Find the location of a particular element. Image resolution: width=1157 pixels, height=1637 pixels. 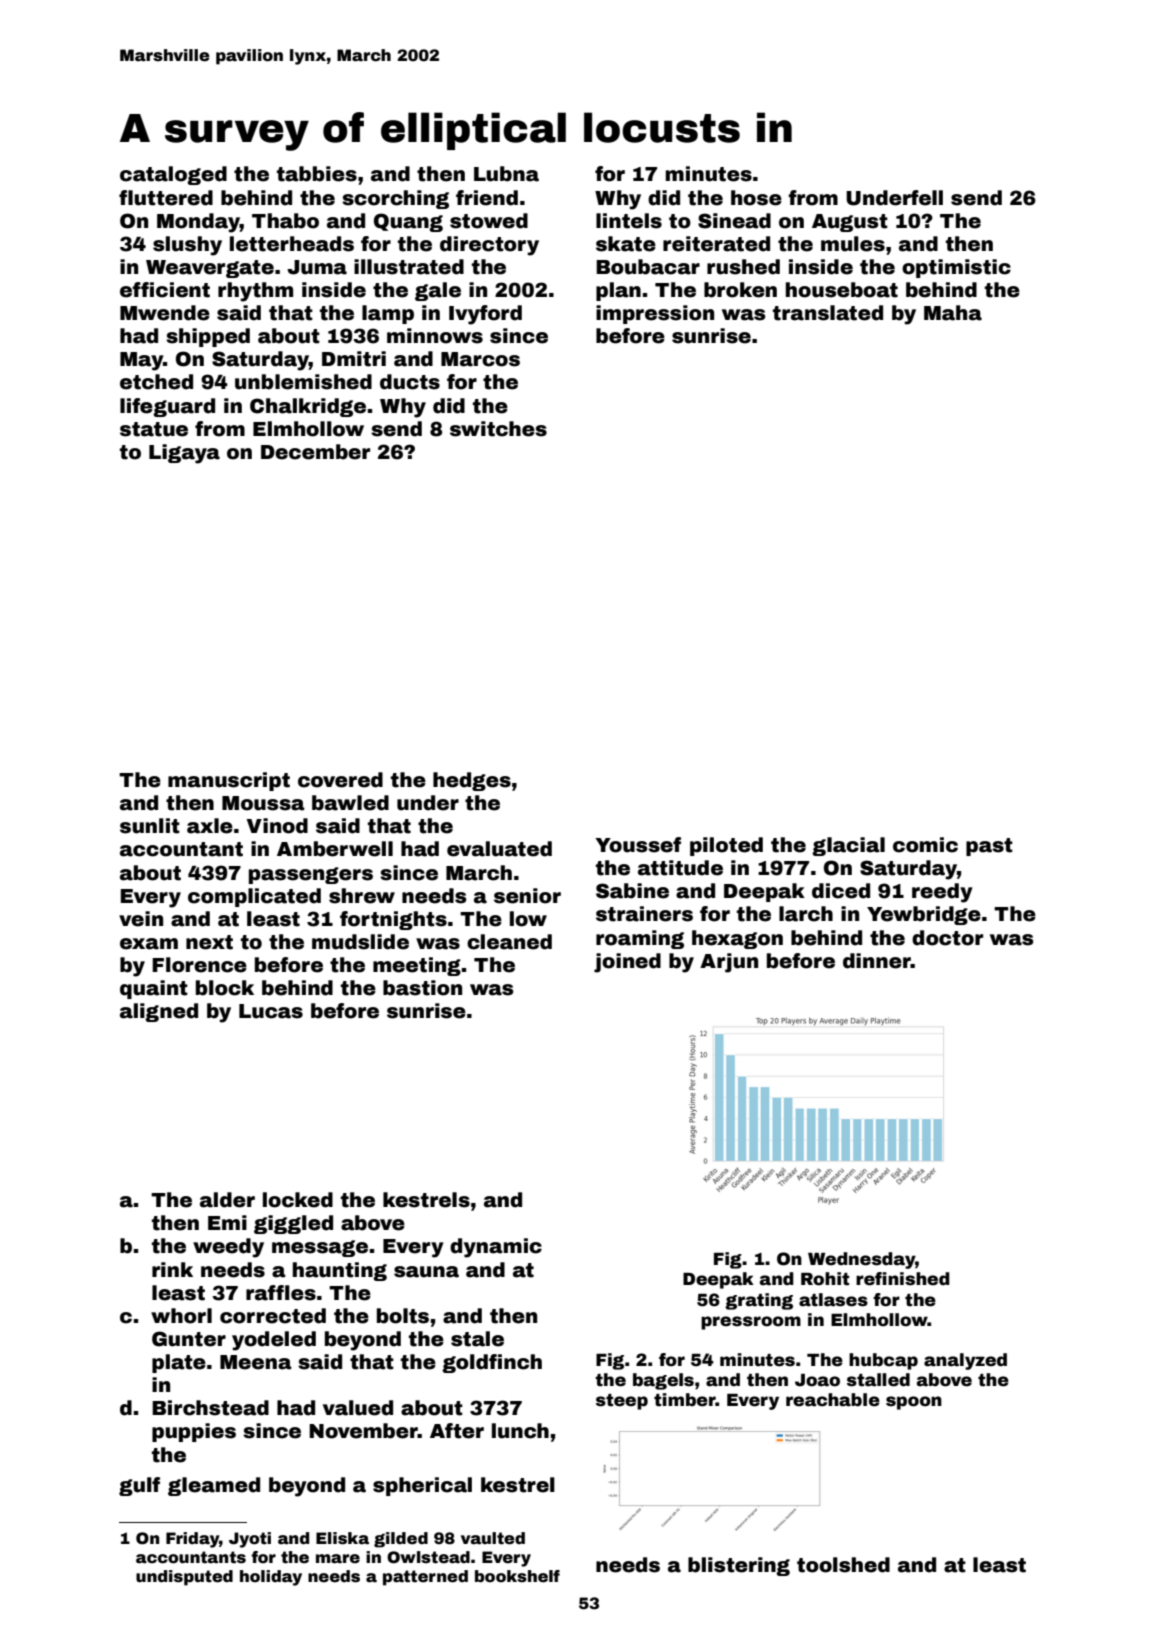

past is located at coordinates (989, 847).
